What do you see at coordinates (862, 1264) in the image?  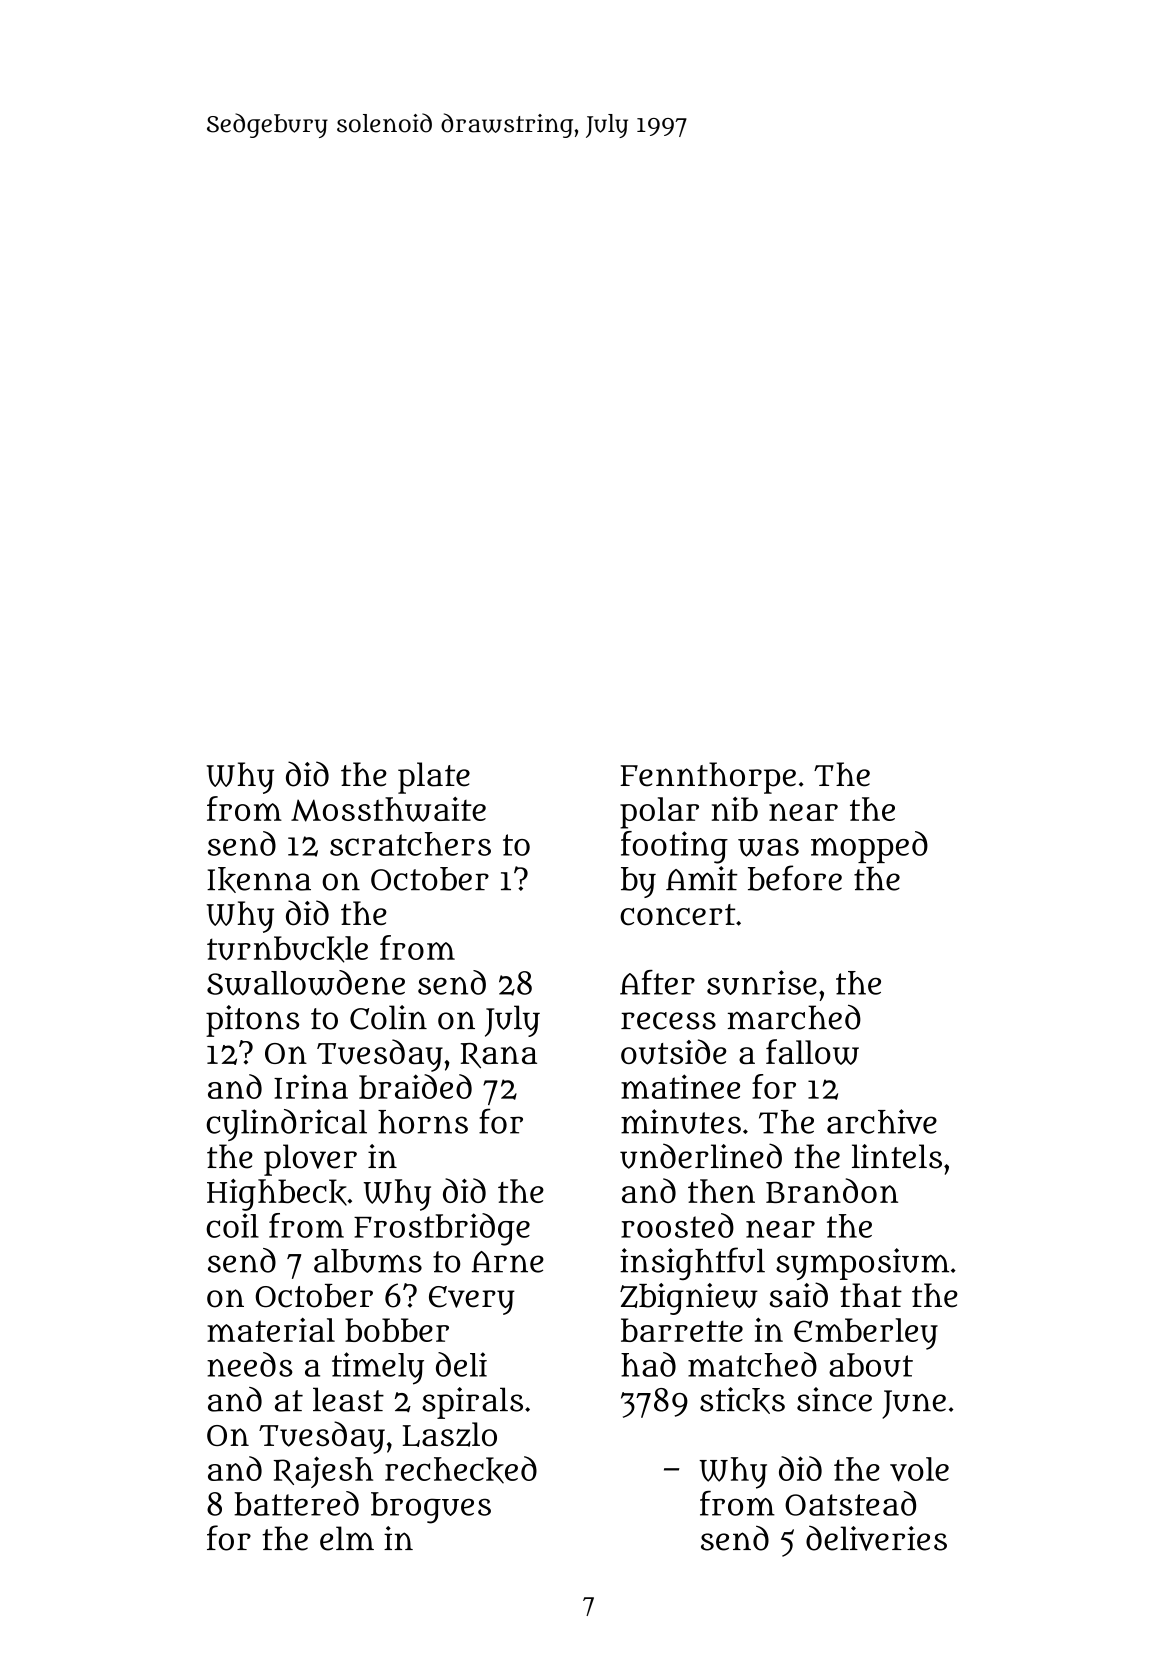 I see `symposium` at bounding box center [862, 1264].
